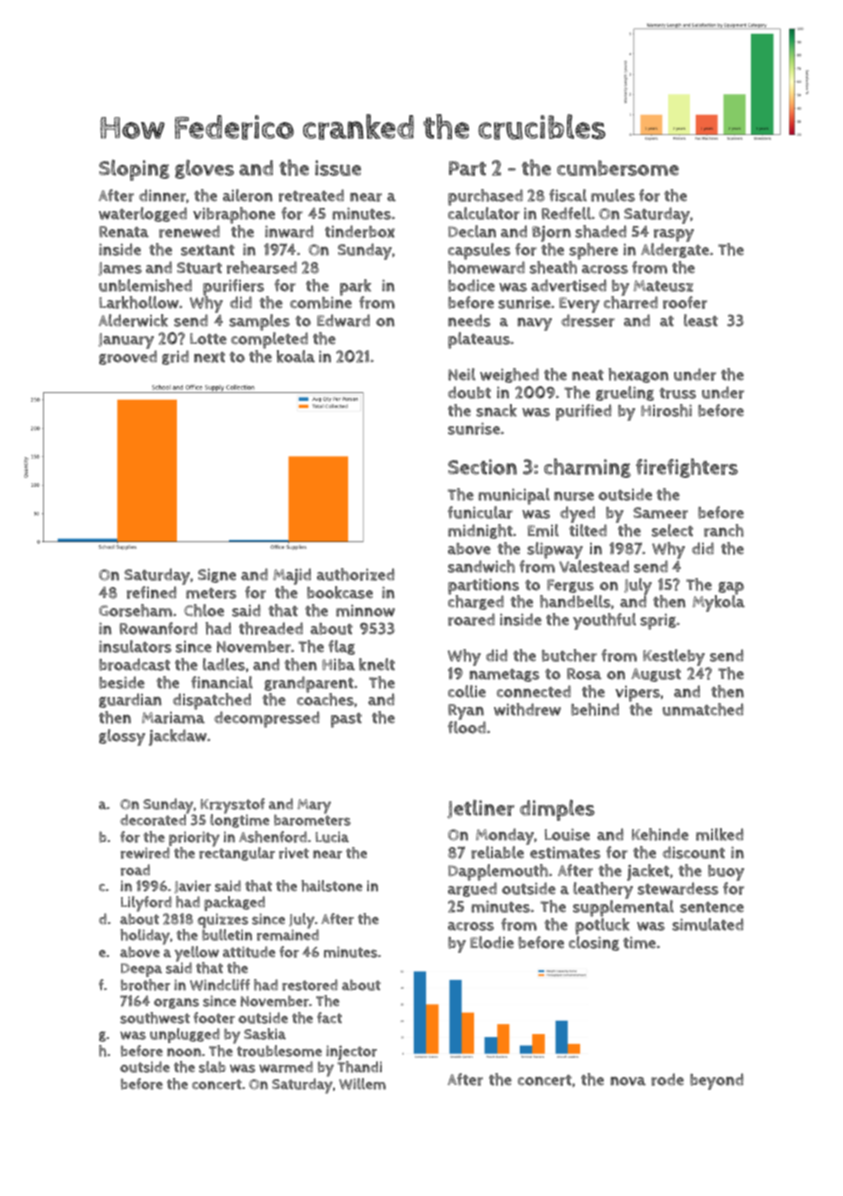  I want to click on Sameer, so click(660, 513).
